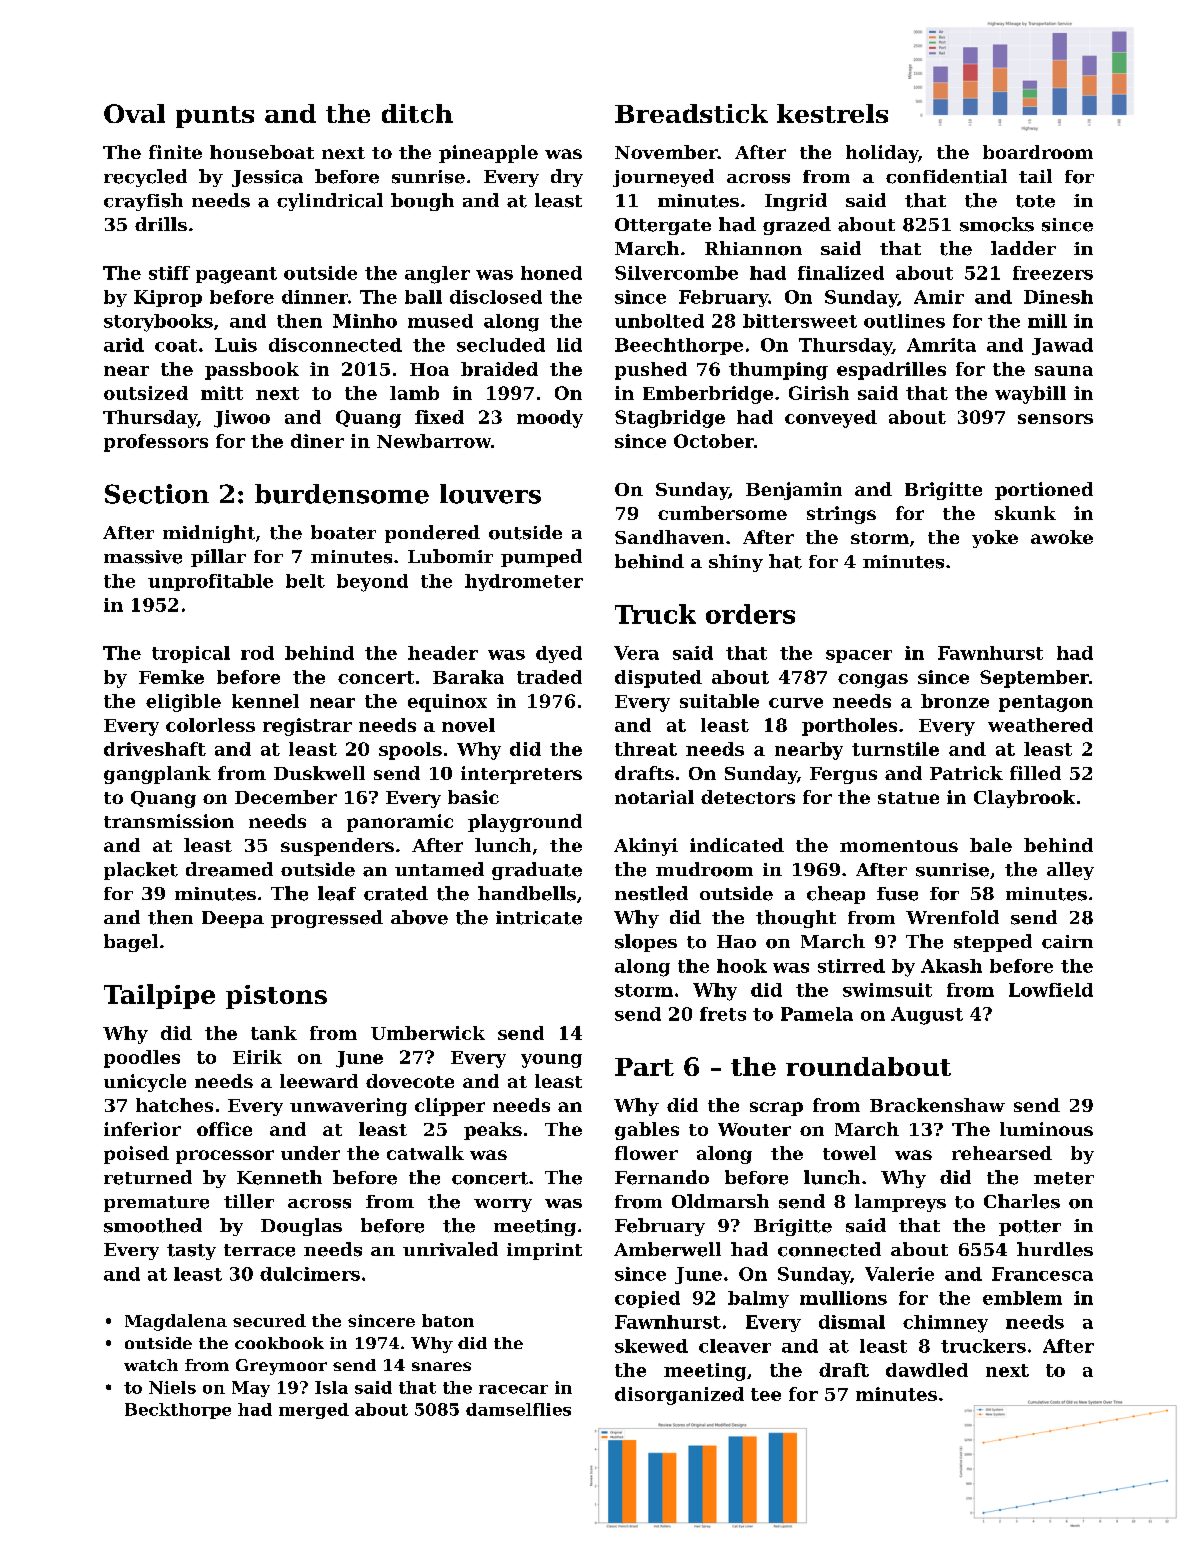  I want to click on Ottergate, so click(663, 226).
